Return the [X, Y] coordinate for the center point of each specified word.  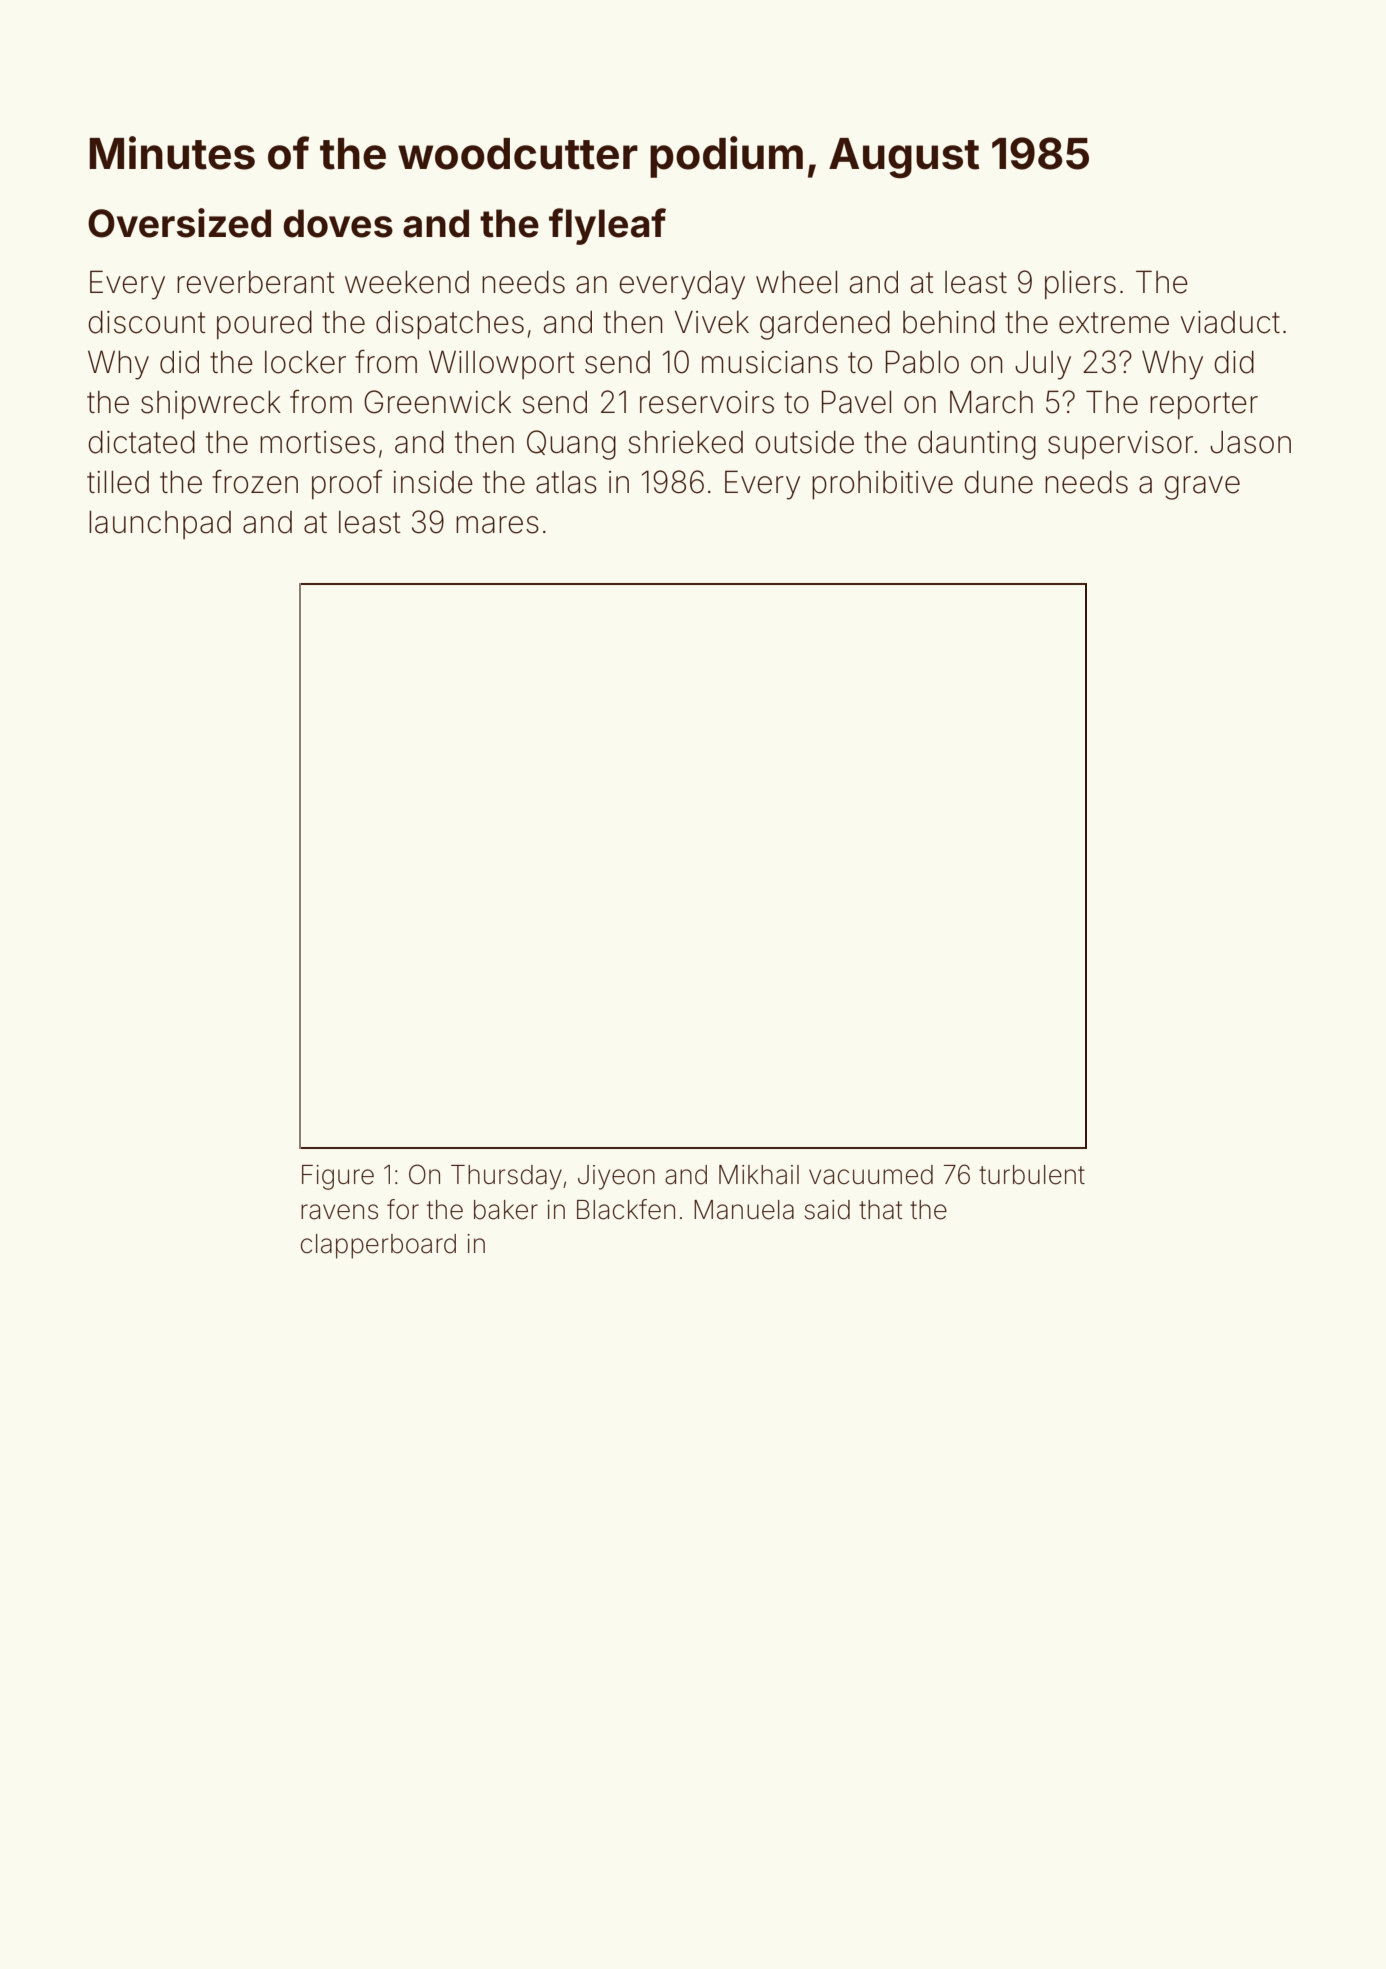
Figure [338, 1177]
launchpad [160, 525]
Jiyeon [616, 1177]
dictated [141, 442]
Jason [1250, 442]
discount [147, 322]
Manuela [744, 1210]
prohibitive [882, 485]
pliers [1080, 285]
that [880, 1210]
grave [1202, 488]
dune [998, 482]
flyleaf [607, 226]
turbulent [1032, 1175]
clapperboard [378, 1246]
